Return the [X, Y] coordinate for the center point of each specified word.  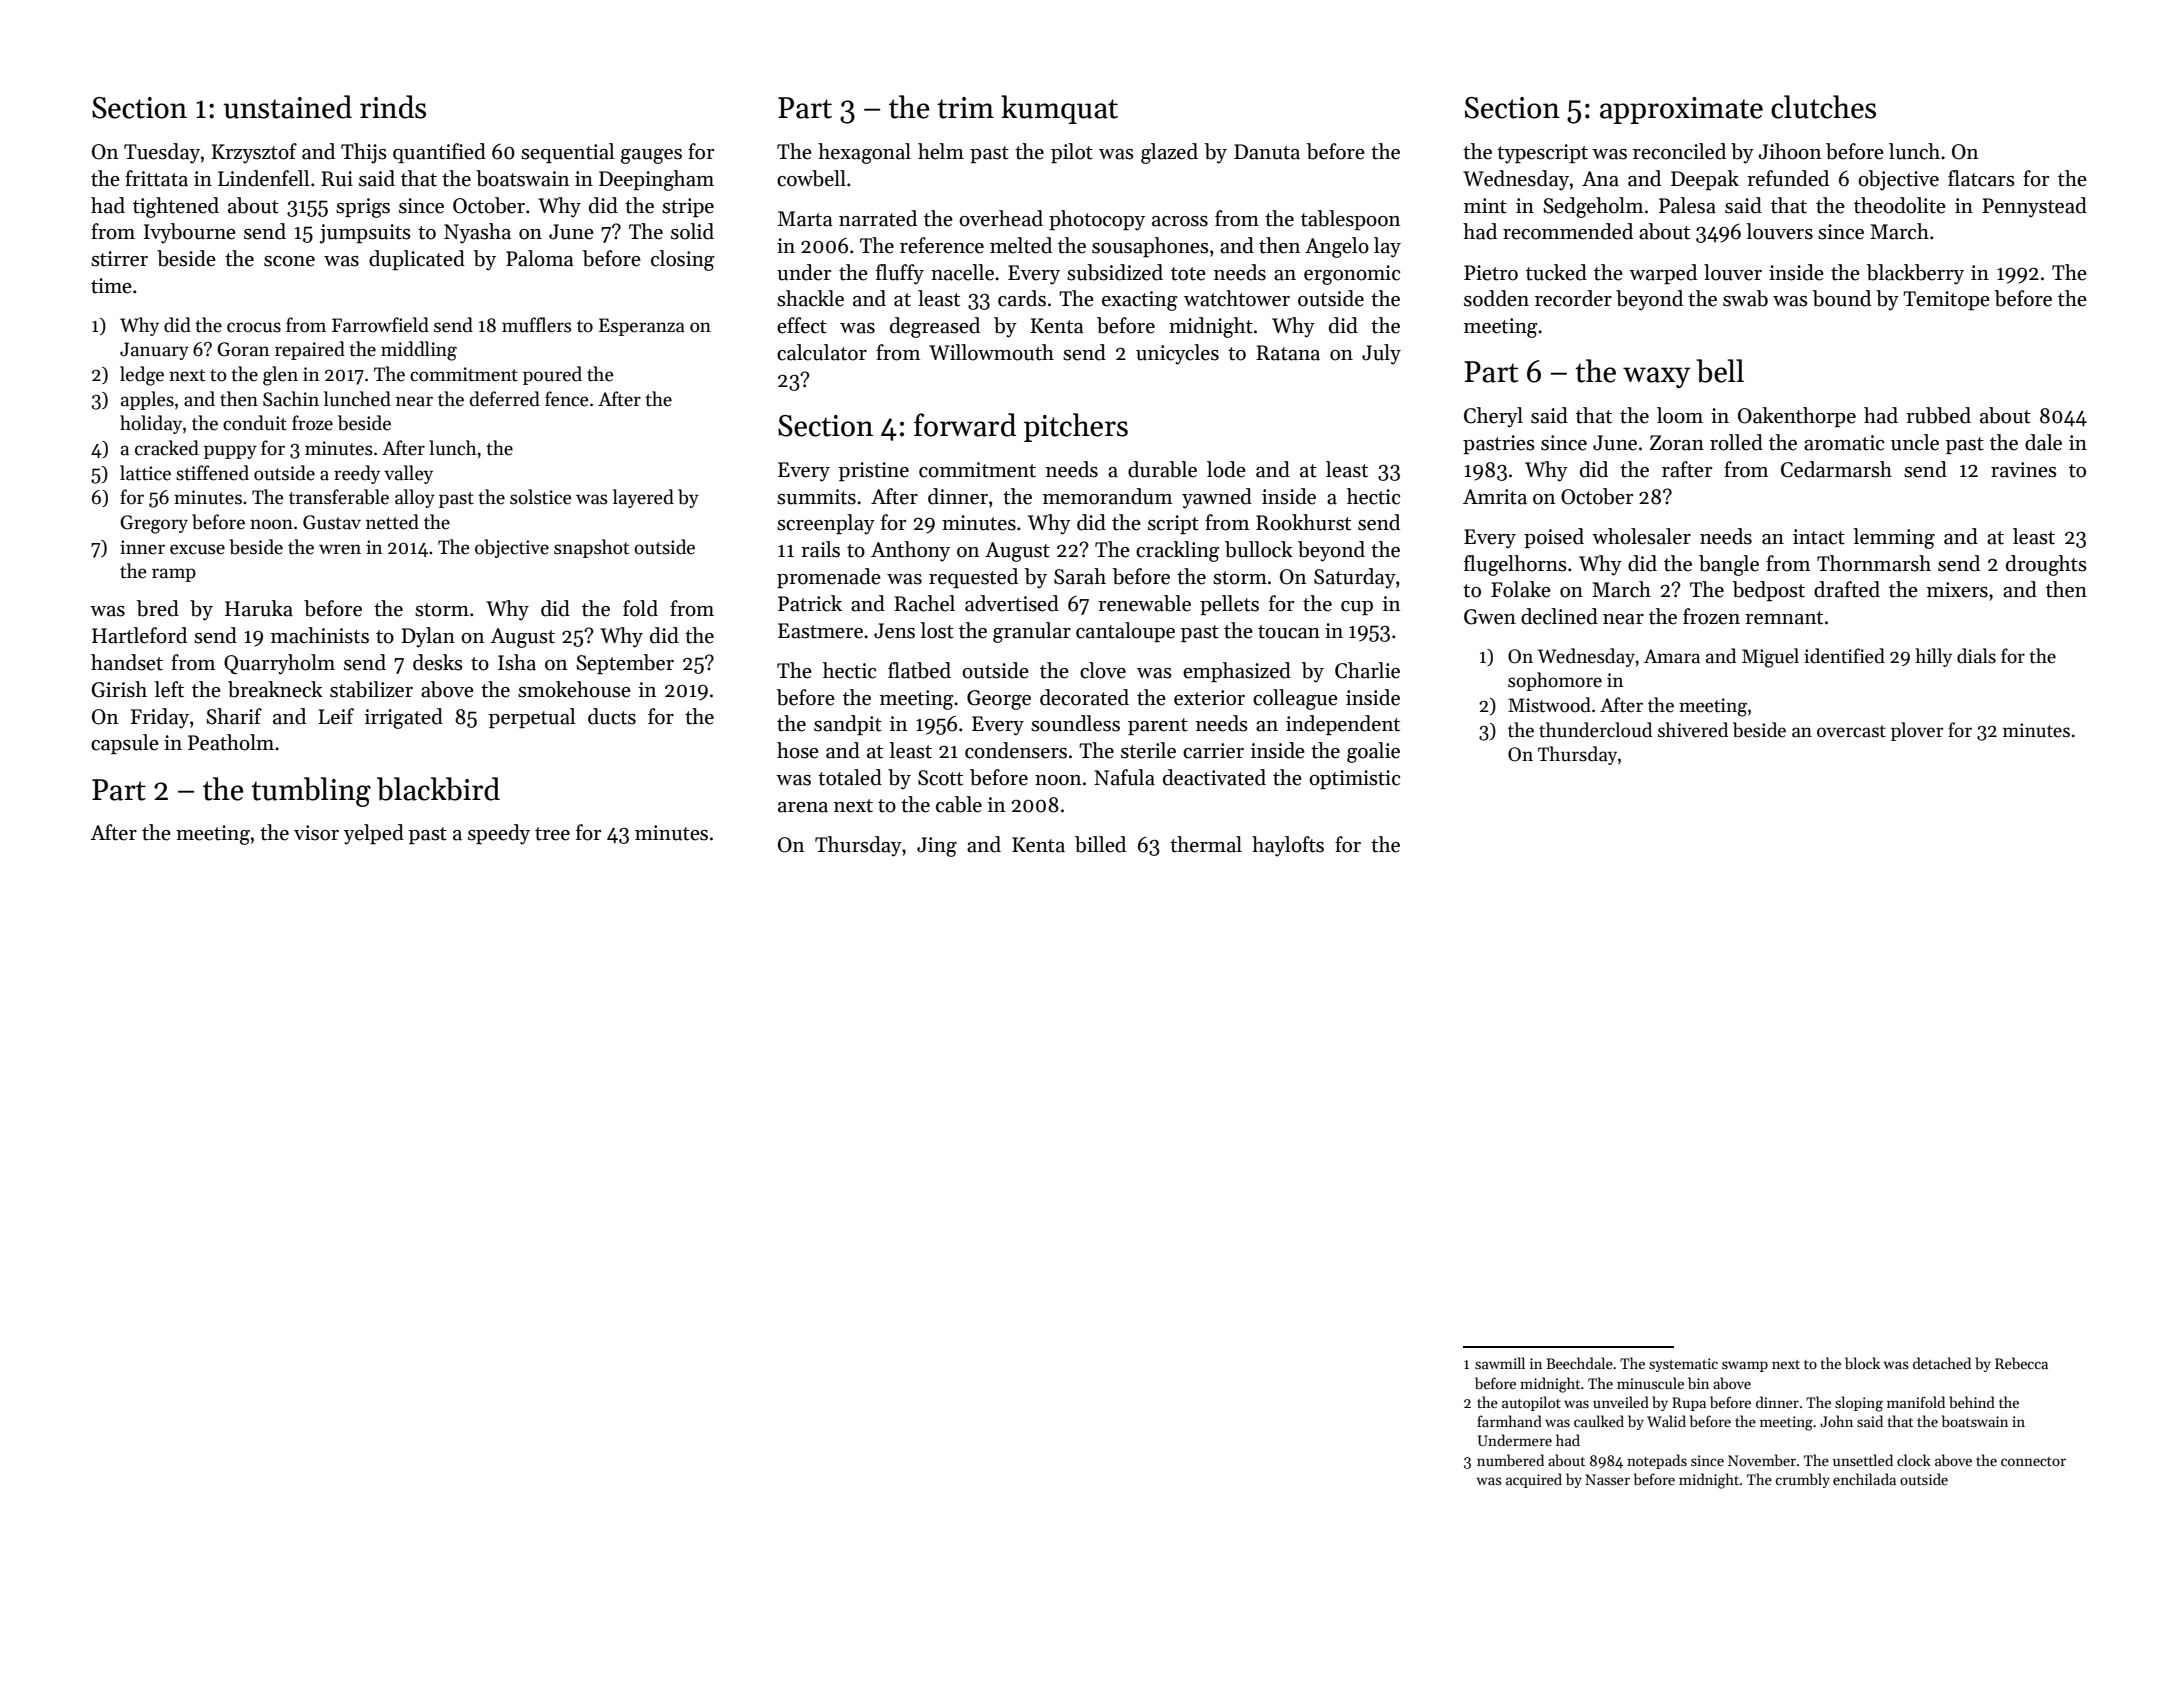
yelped [374, 834]
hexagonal [864, 153]
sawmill [1500, 1363]
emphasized [1237, 672]
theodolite [1900, 205]
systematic [1683, 1365]
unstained [287, 107]
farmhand [1509, 1421]
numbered [1510, 1460]
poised [1554, 538]
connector [2033, 1461]
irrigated [404, 718]
